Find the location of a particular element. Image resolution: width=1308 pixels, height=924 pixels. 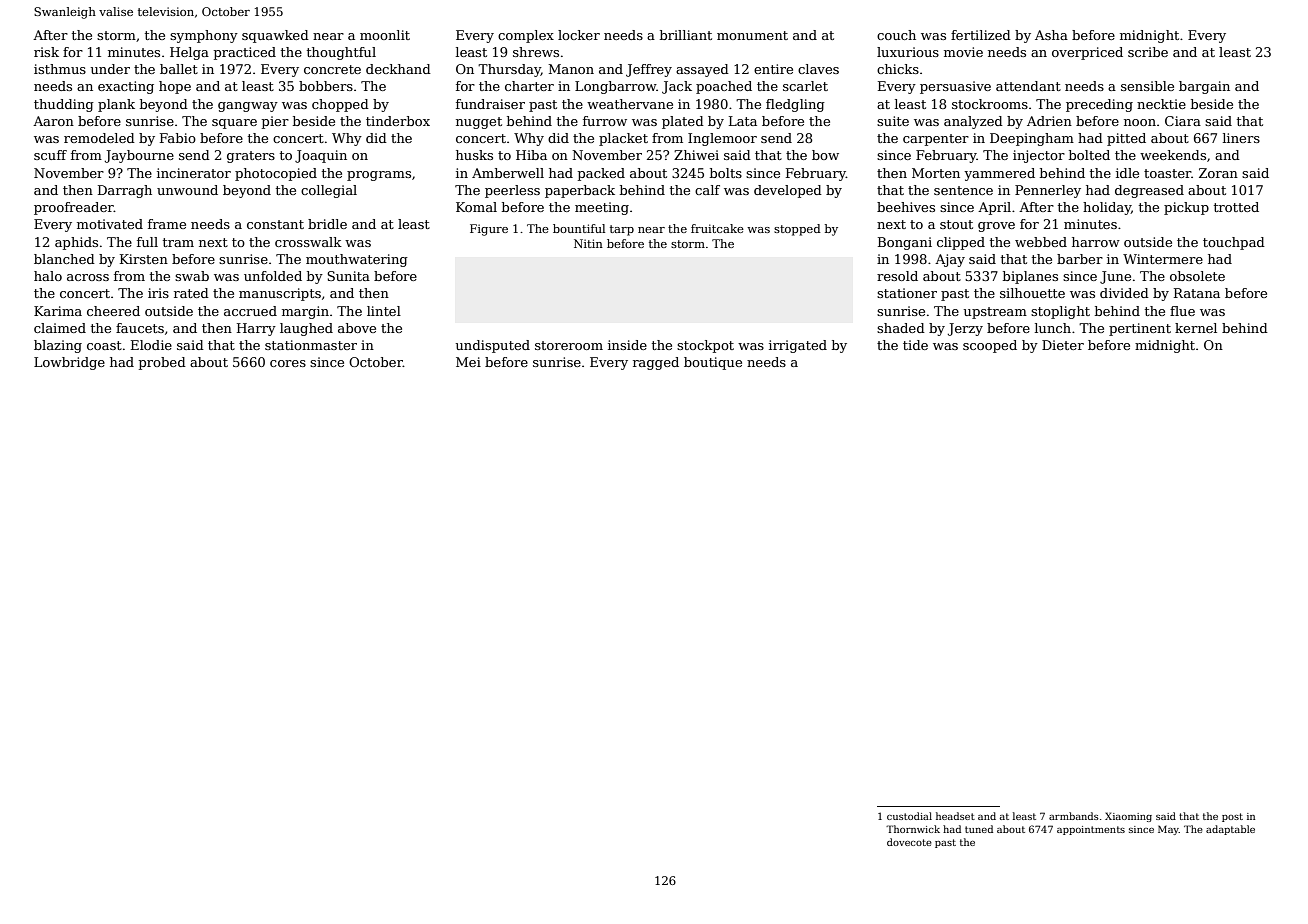

liners is located at coordinates (1241, 138).
